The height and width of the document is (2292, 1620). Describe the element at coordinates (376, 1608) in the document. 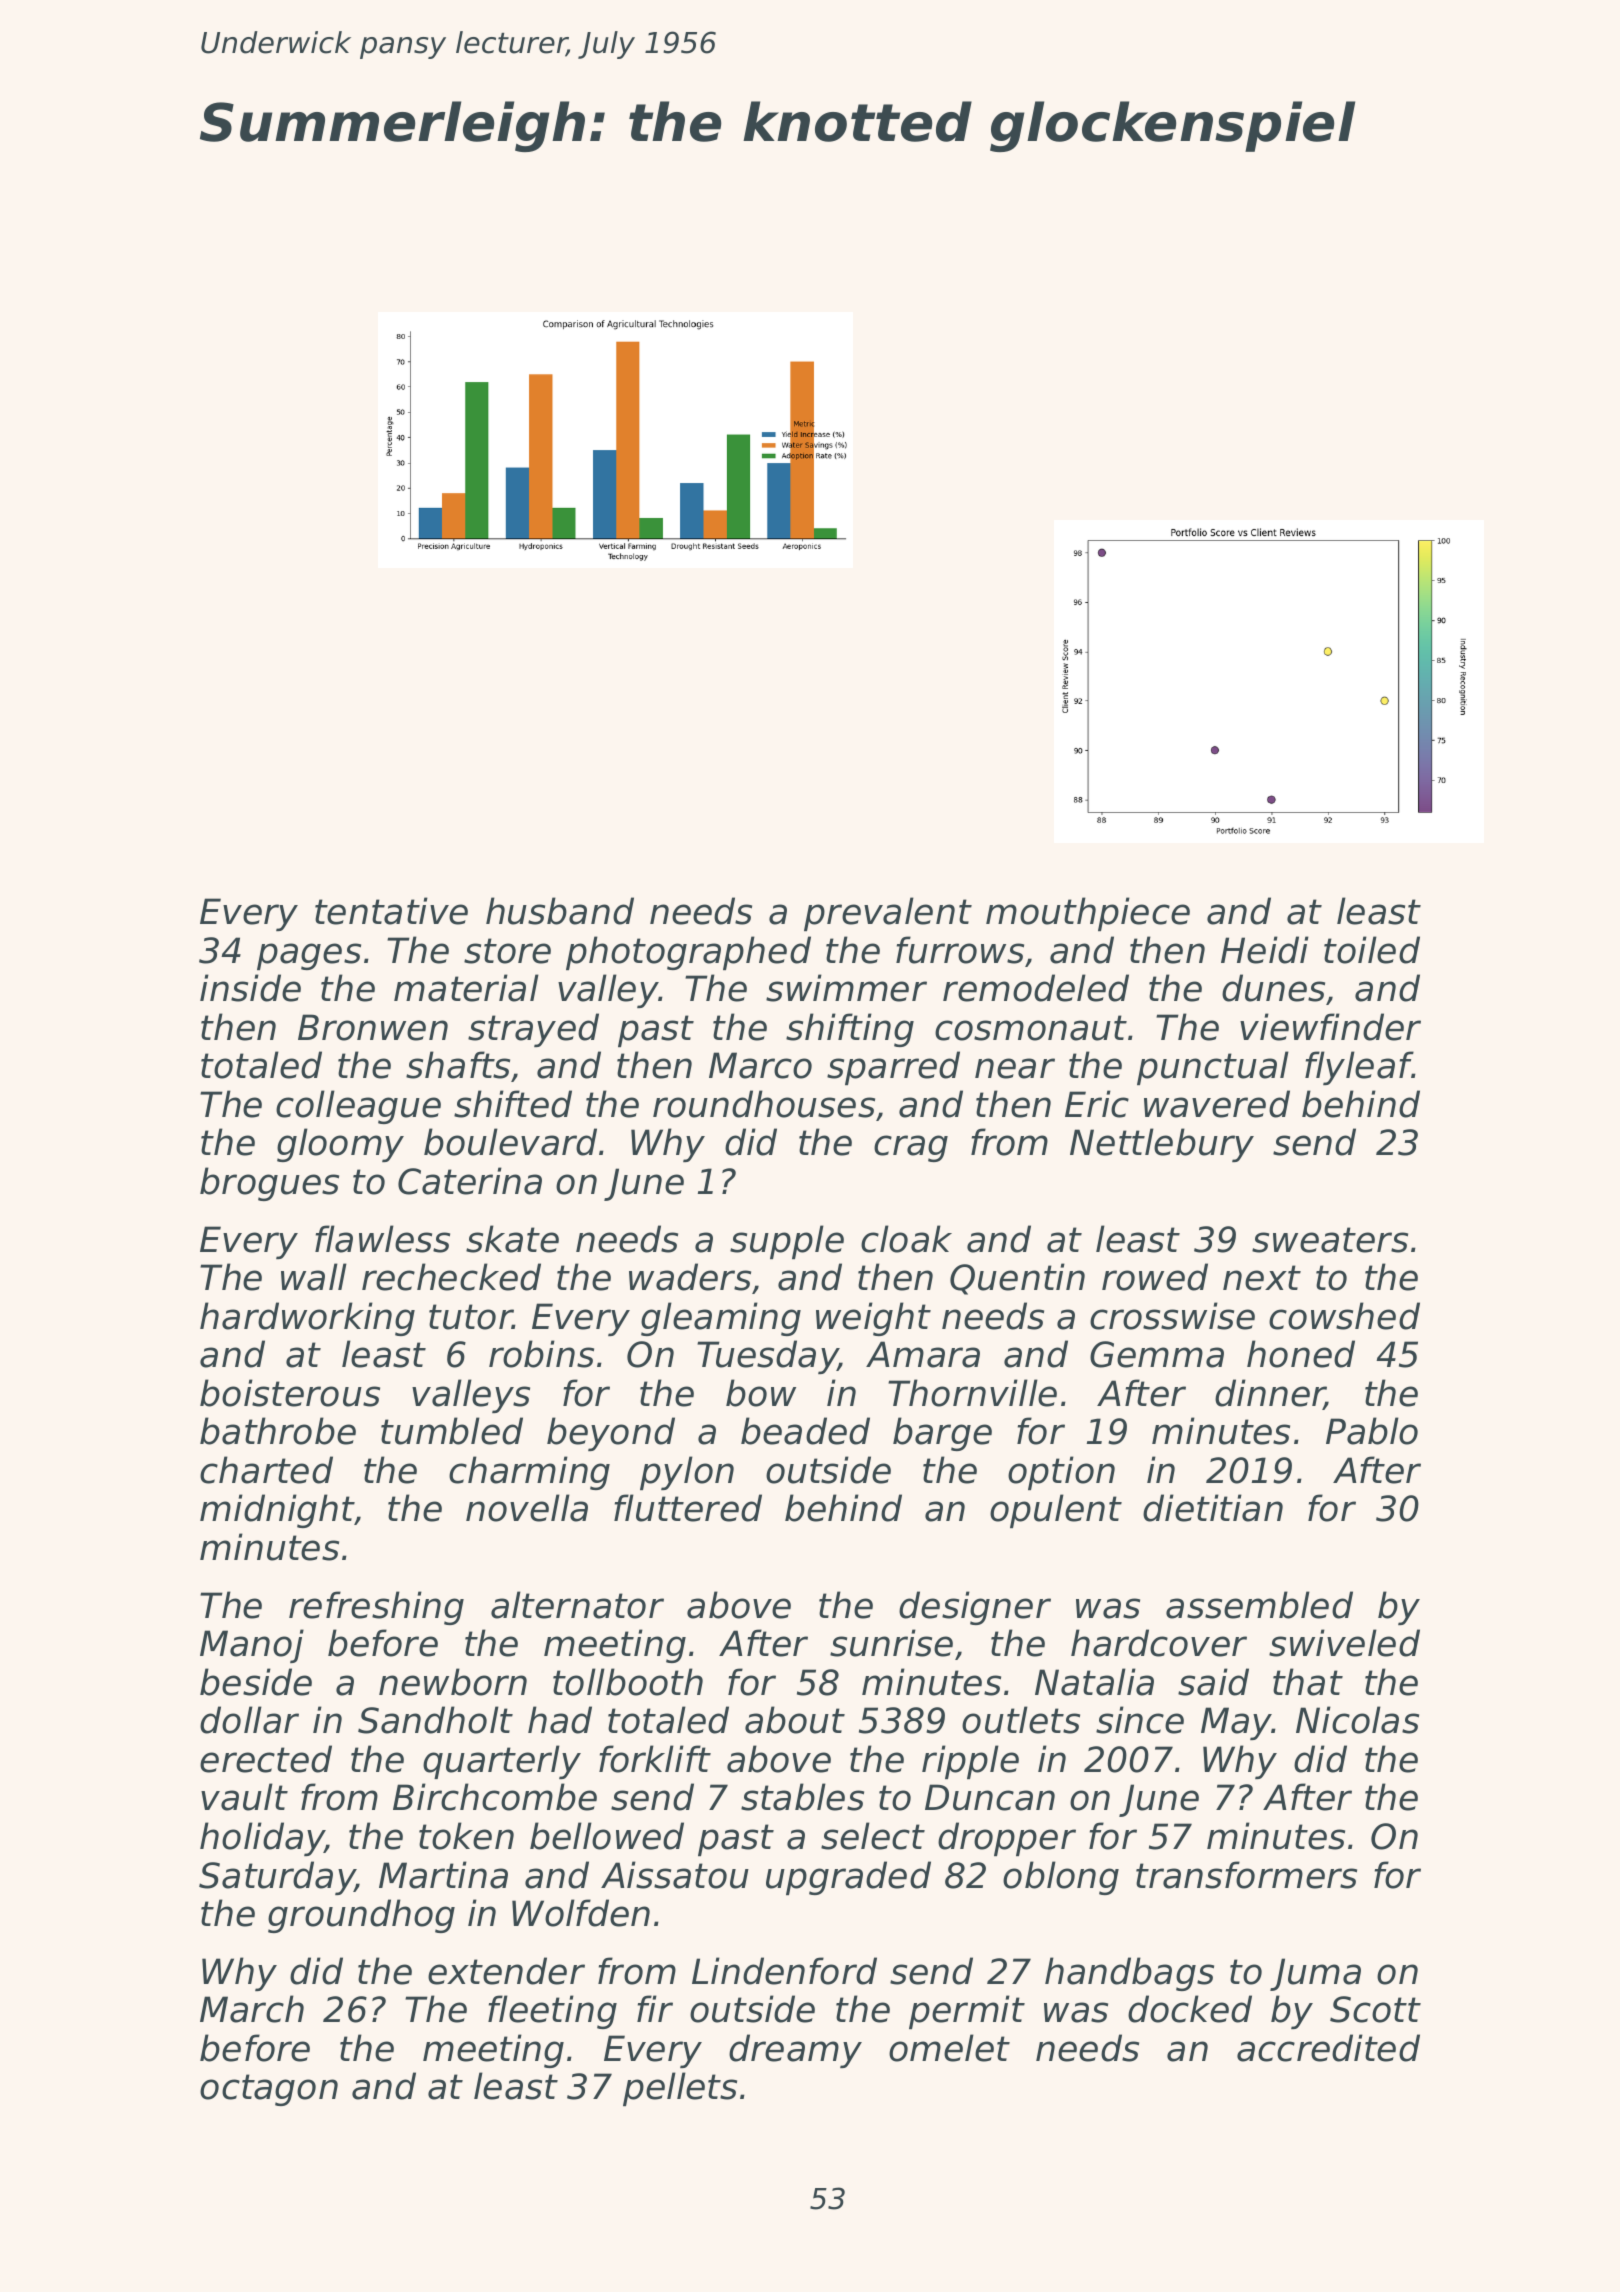

I see `refreshing` at that location.
